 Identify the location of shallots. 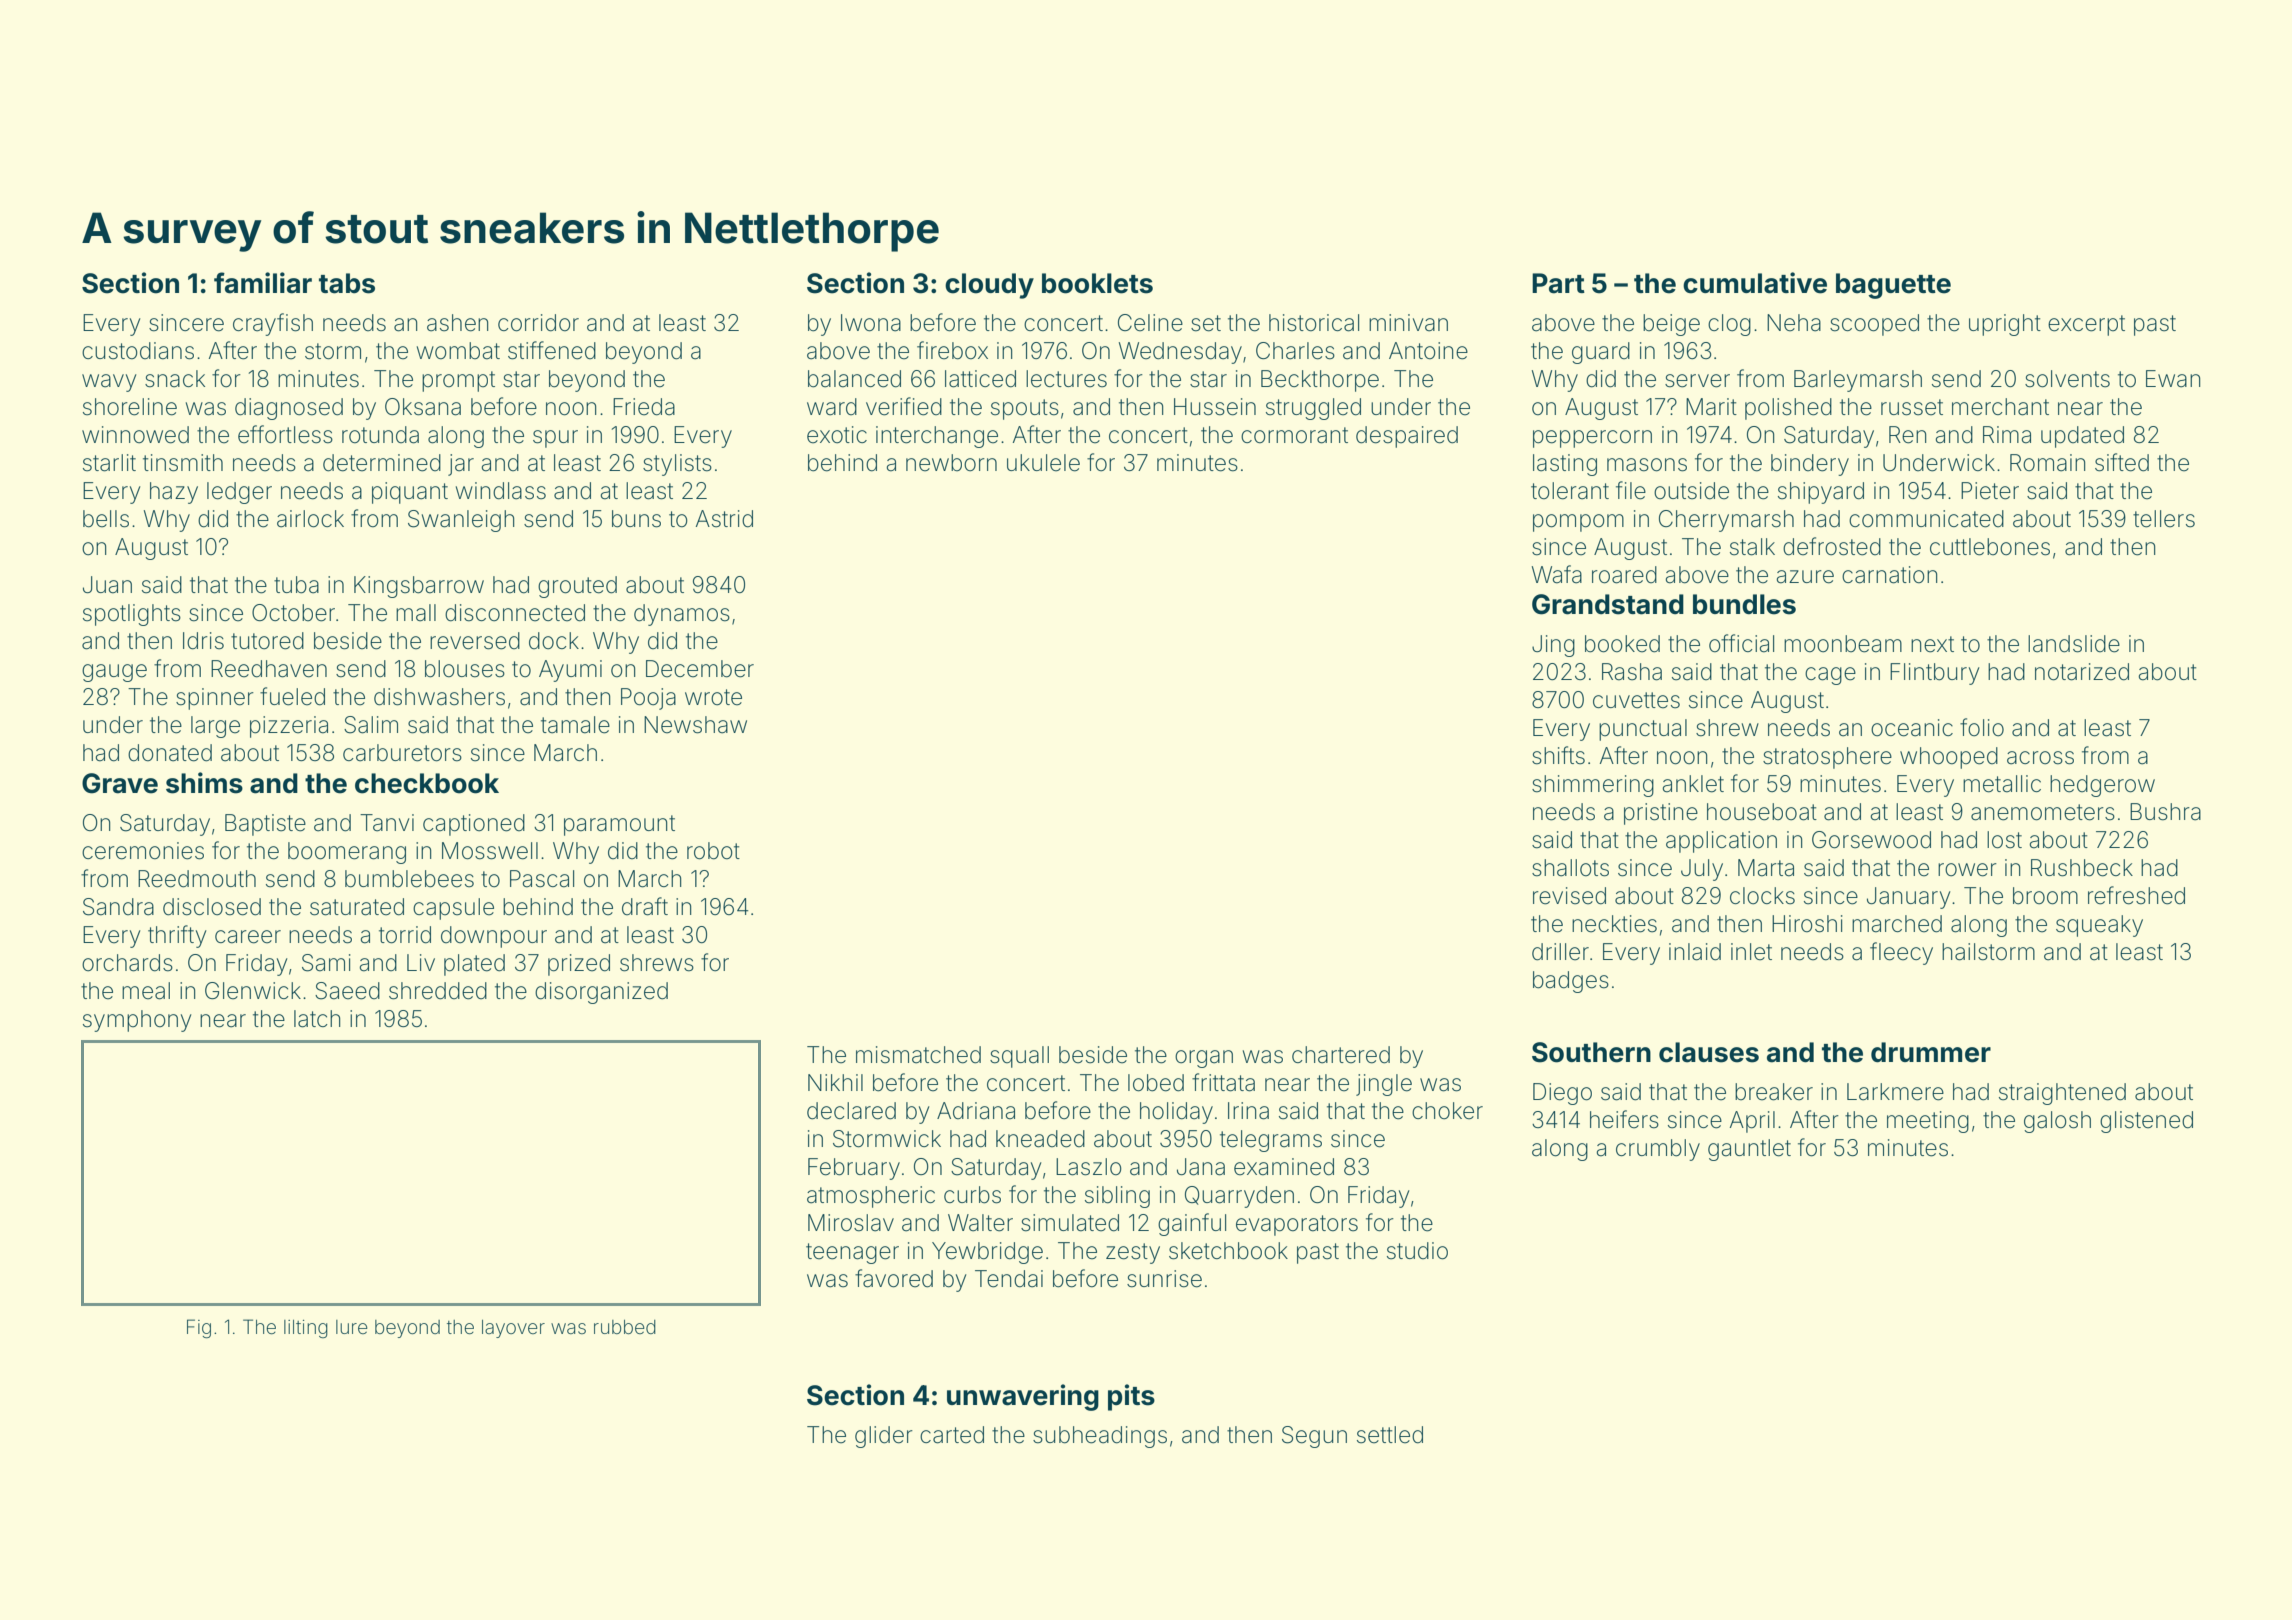
(1570, 868).
